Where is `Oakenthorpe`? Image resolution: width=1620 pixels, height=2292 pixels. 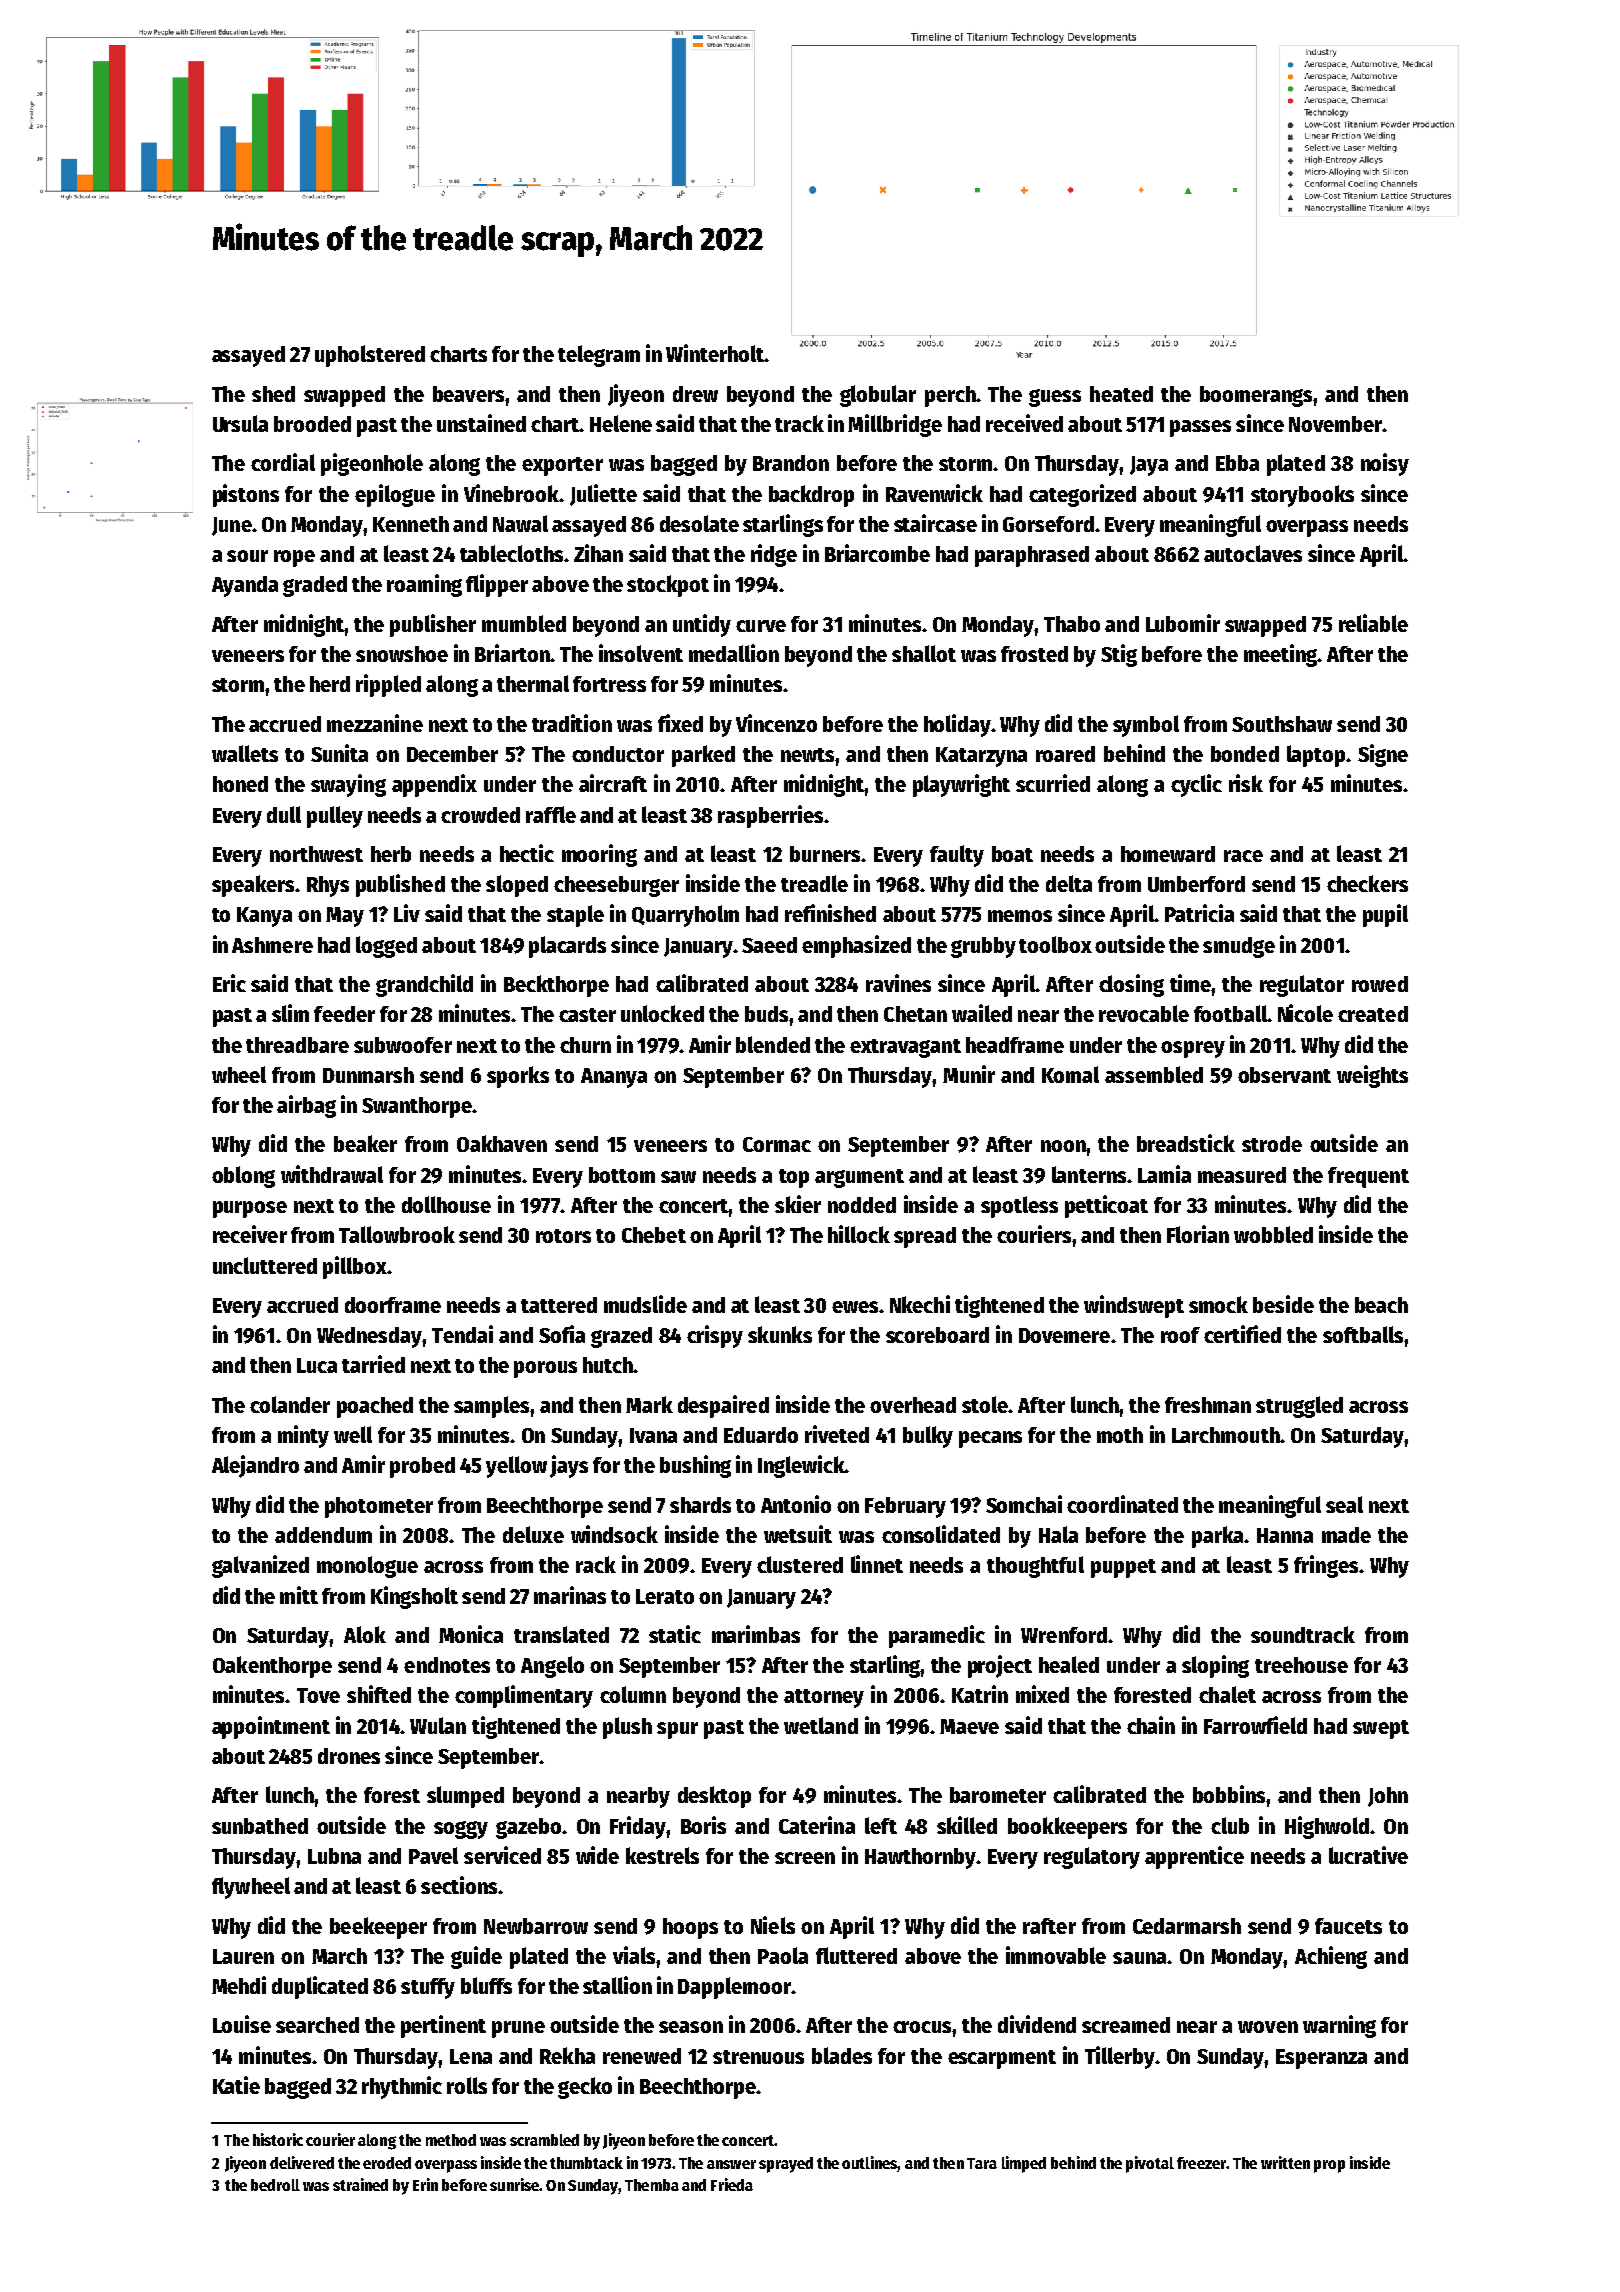
Oakenthorpe is located at coordinates (272, 1667).
